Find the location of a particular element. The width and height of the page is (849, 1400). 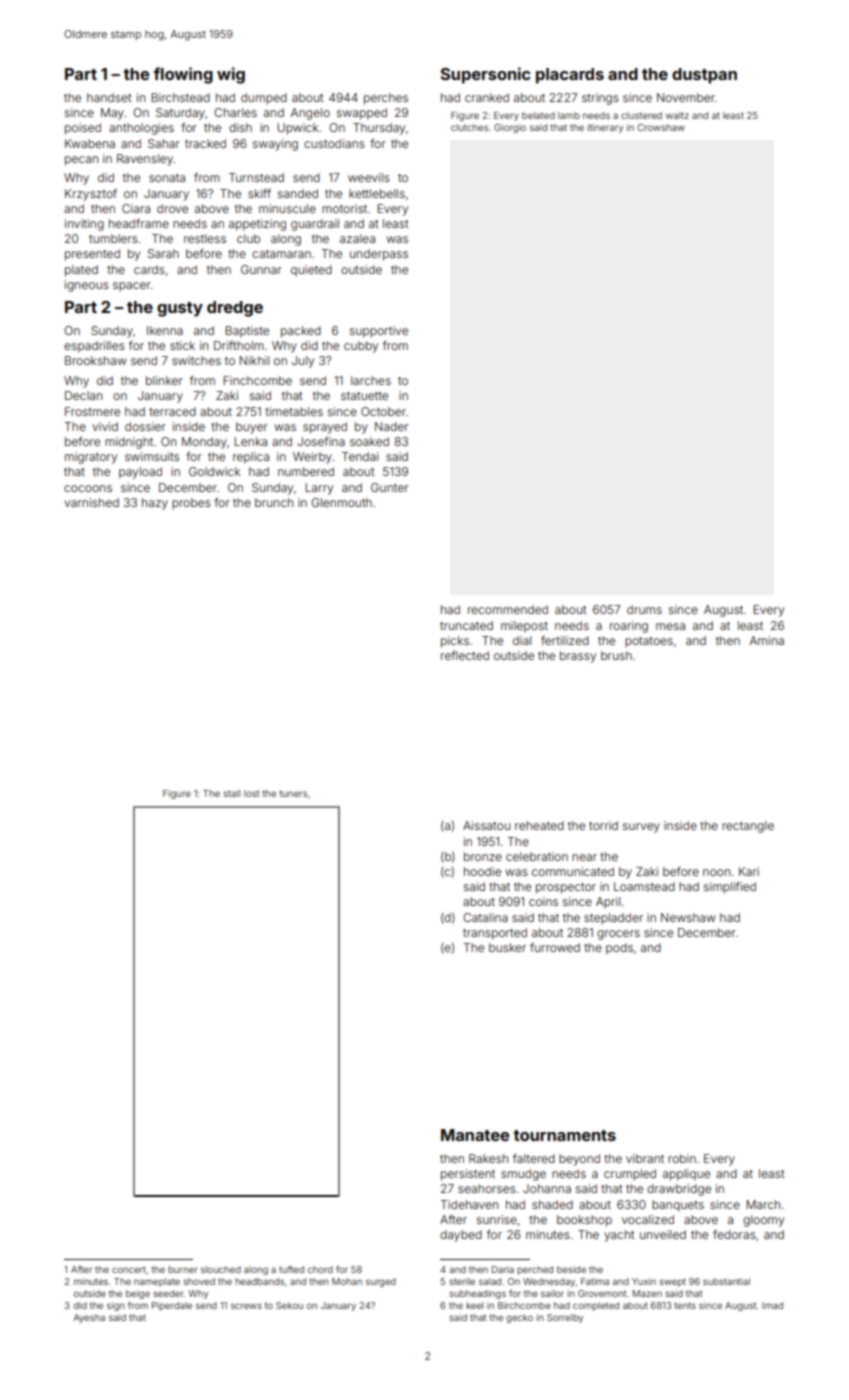

Gunter is located at coordinates (390, 487).
